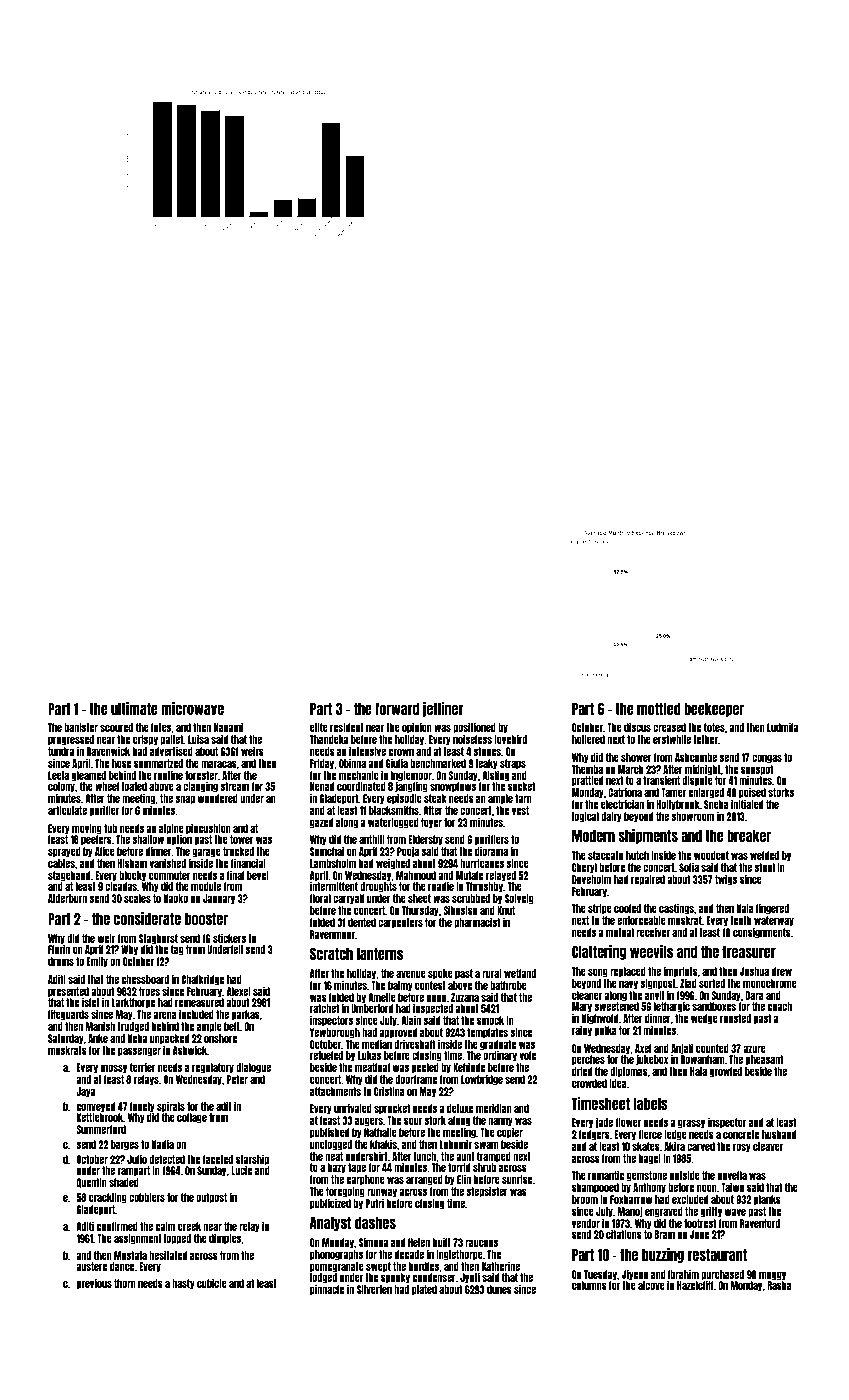 The width and height of the image is (849, 1400). Describe the element at coordinates (586, 1223) in the image. I see `vendor` at that location.
